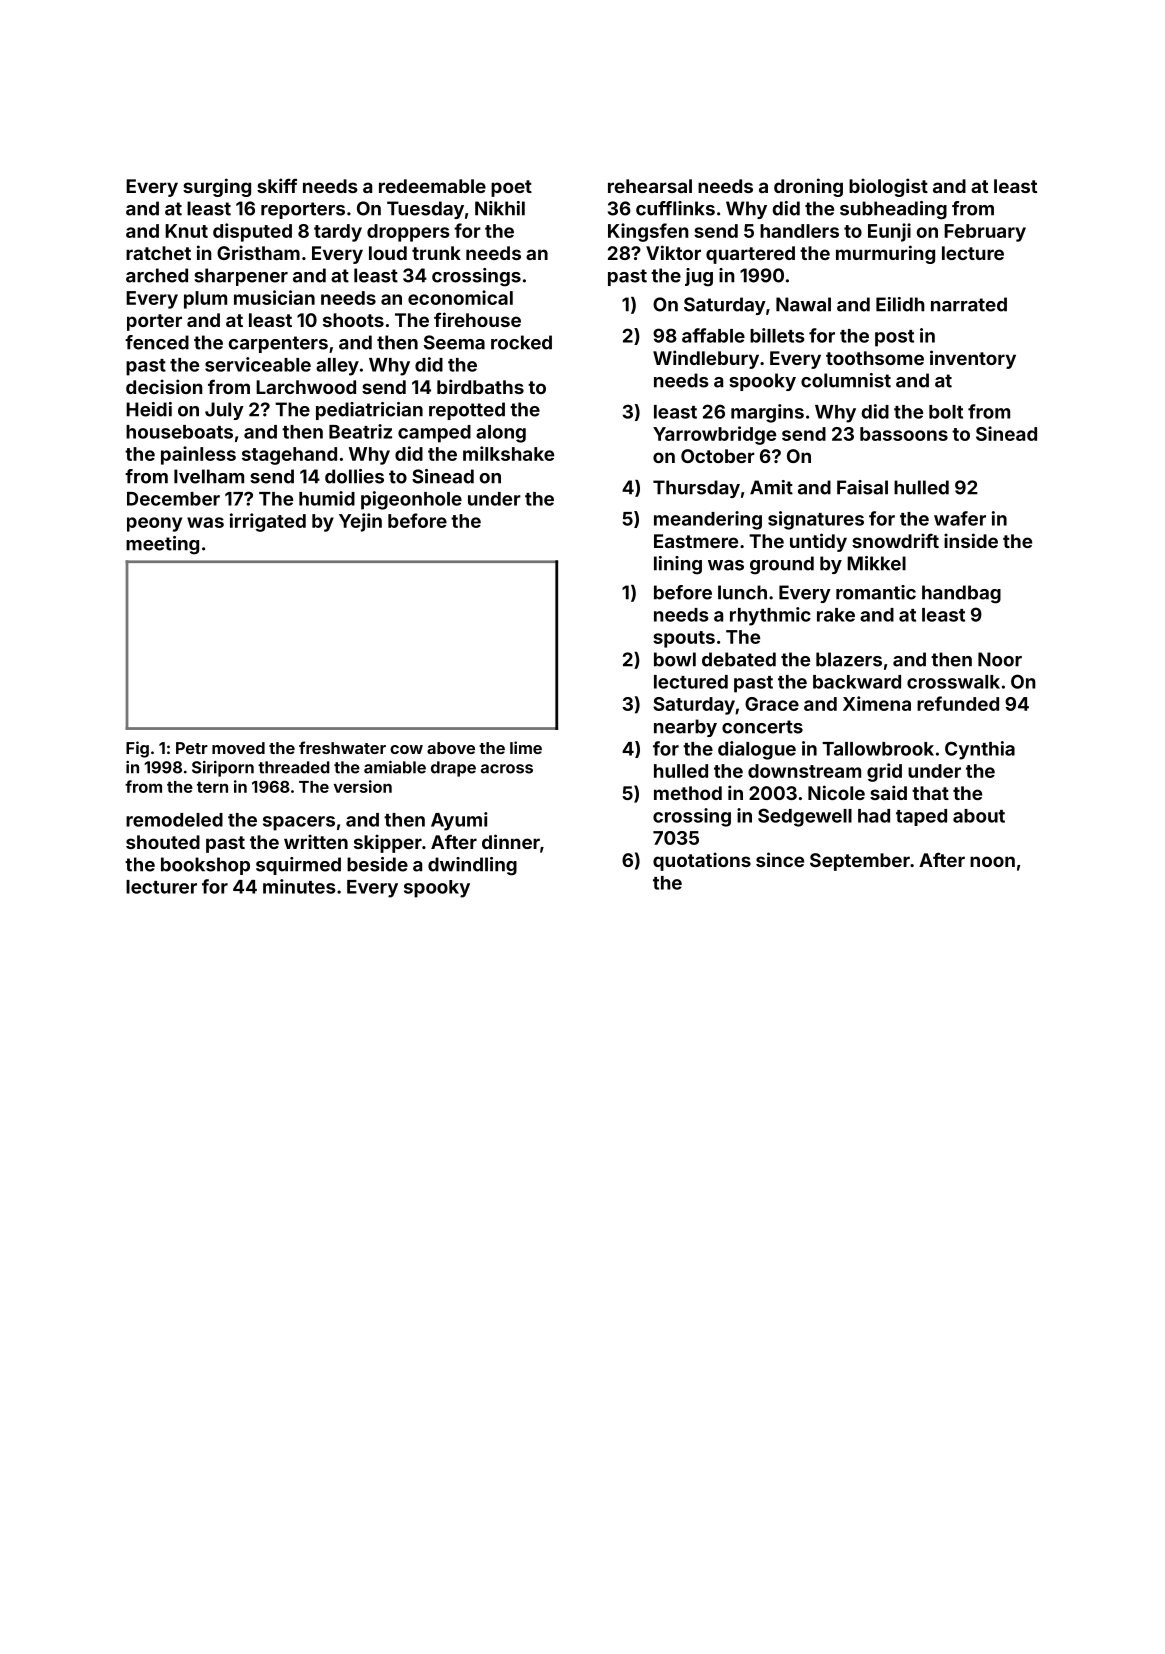 The width and height of the screenshot is (1165, 1654). What do you see at coordinates (875, 358) in the screenshot?
I see `toothsome` at bounding box center [875, 358].
